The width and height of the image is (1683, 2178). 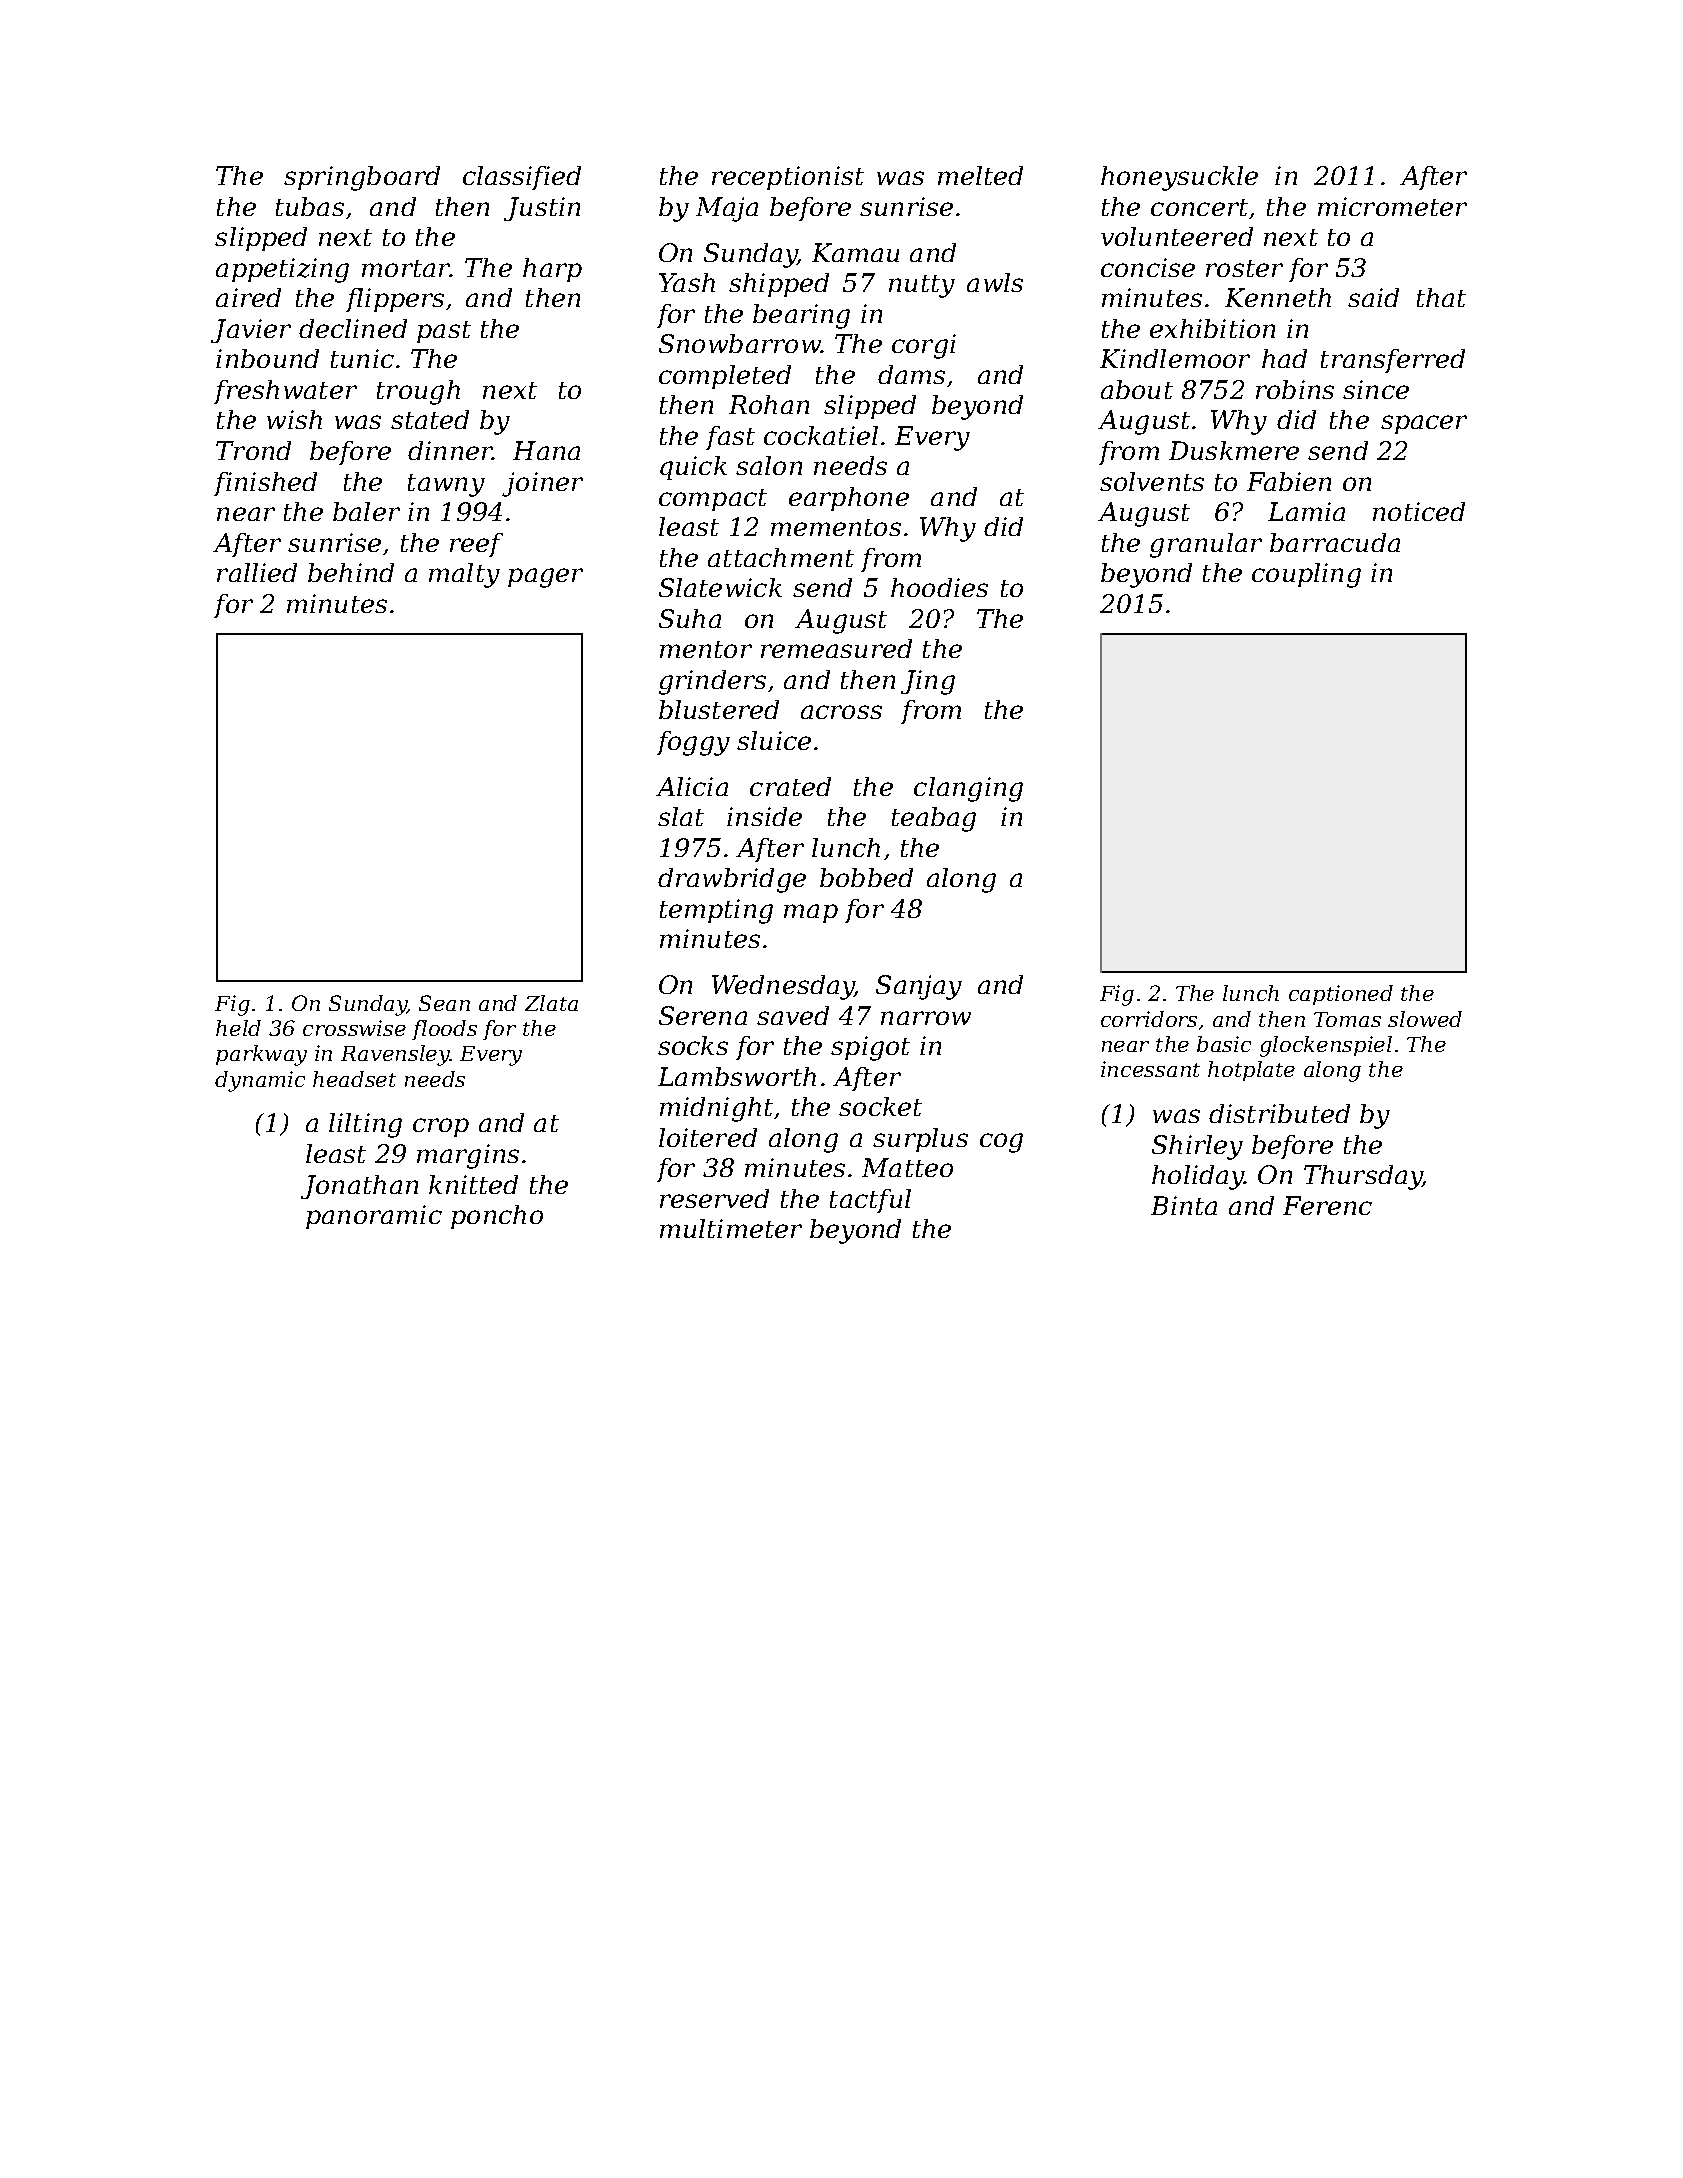 What do you see at coordinates (779, 285) in the image?
I see `shipped` at bounding box center [779, 285].
